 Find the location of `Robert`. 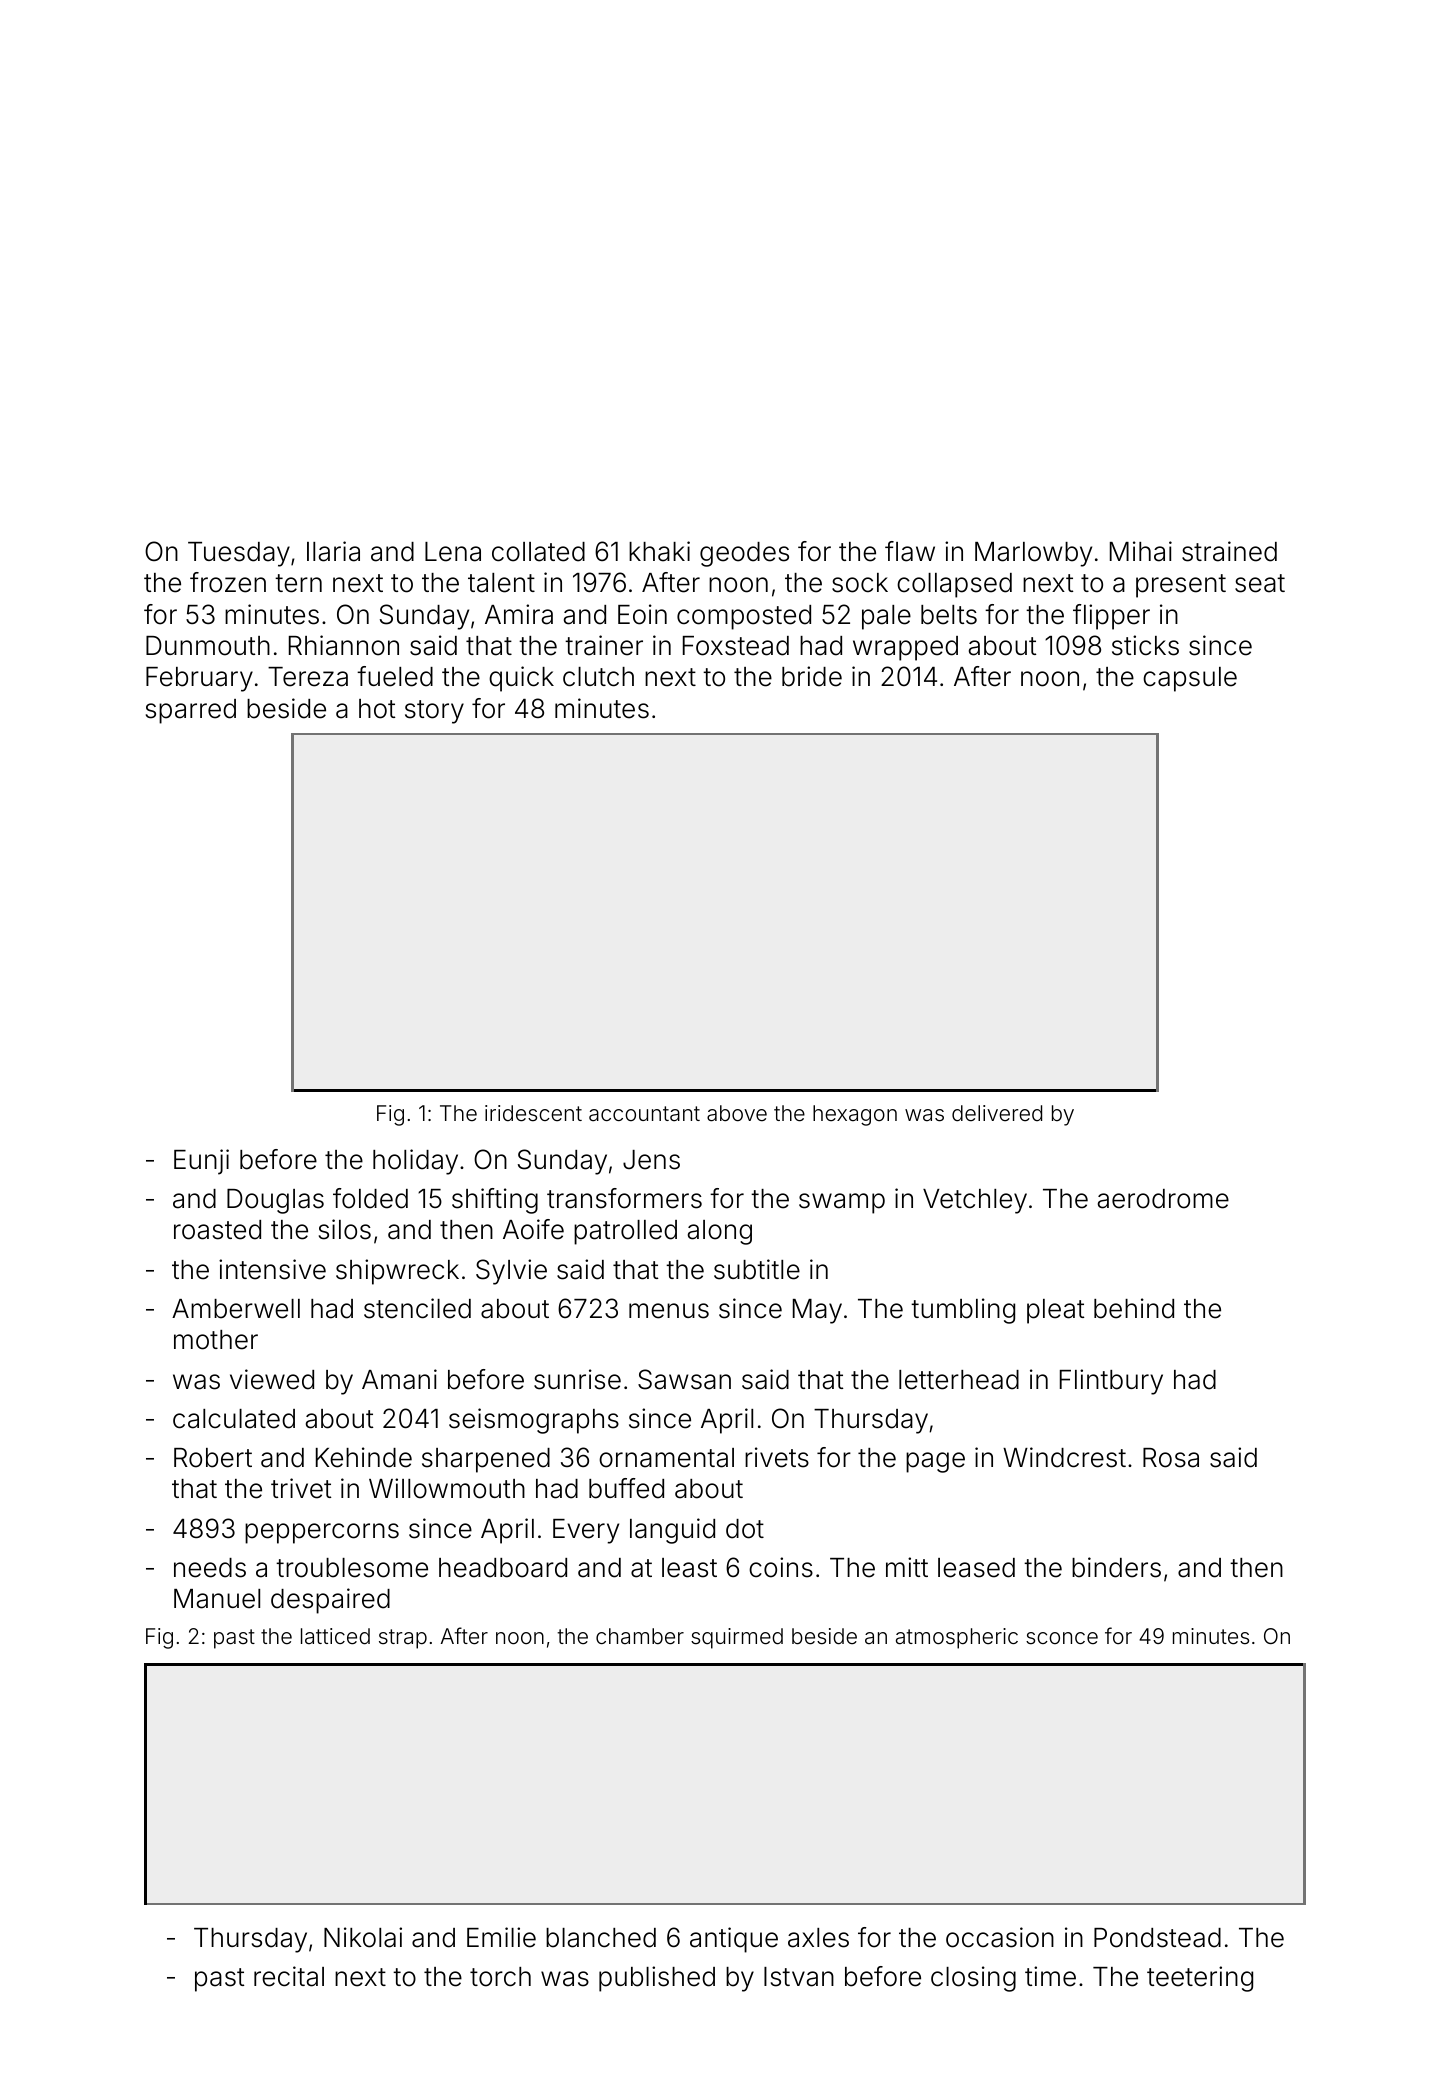

Robert is located at coordinates (213, 1458).
